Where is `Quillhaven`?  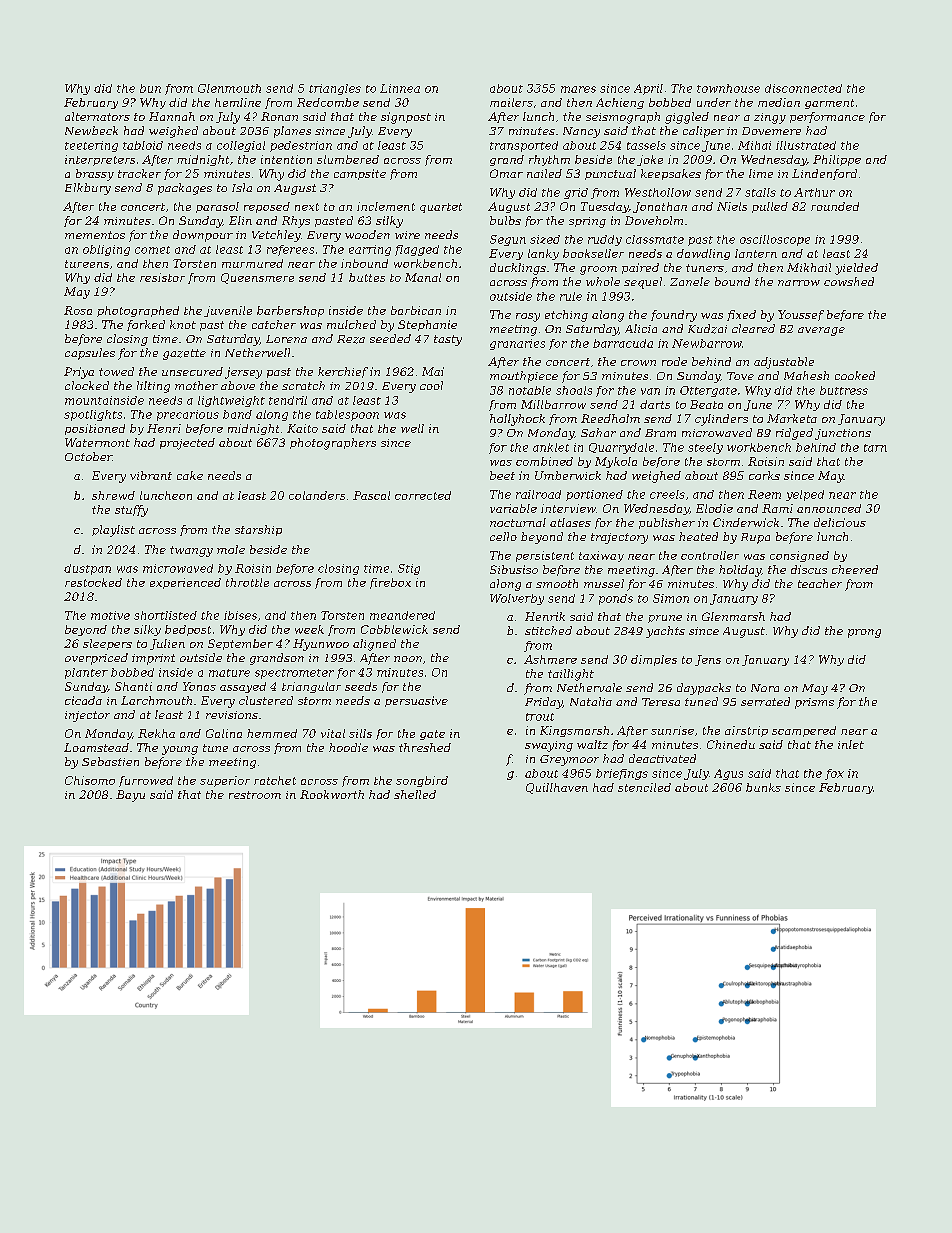 Quillhaven is located at coordinates (557, 788).
